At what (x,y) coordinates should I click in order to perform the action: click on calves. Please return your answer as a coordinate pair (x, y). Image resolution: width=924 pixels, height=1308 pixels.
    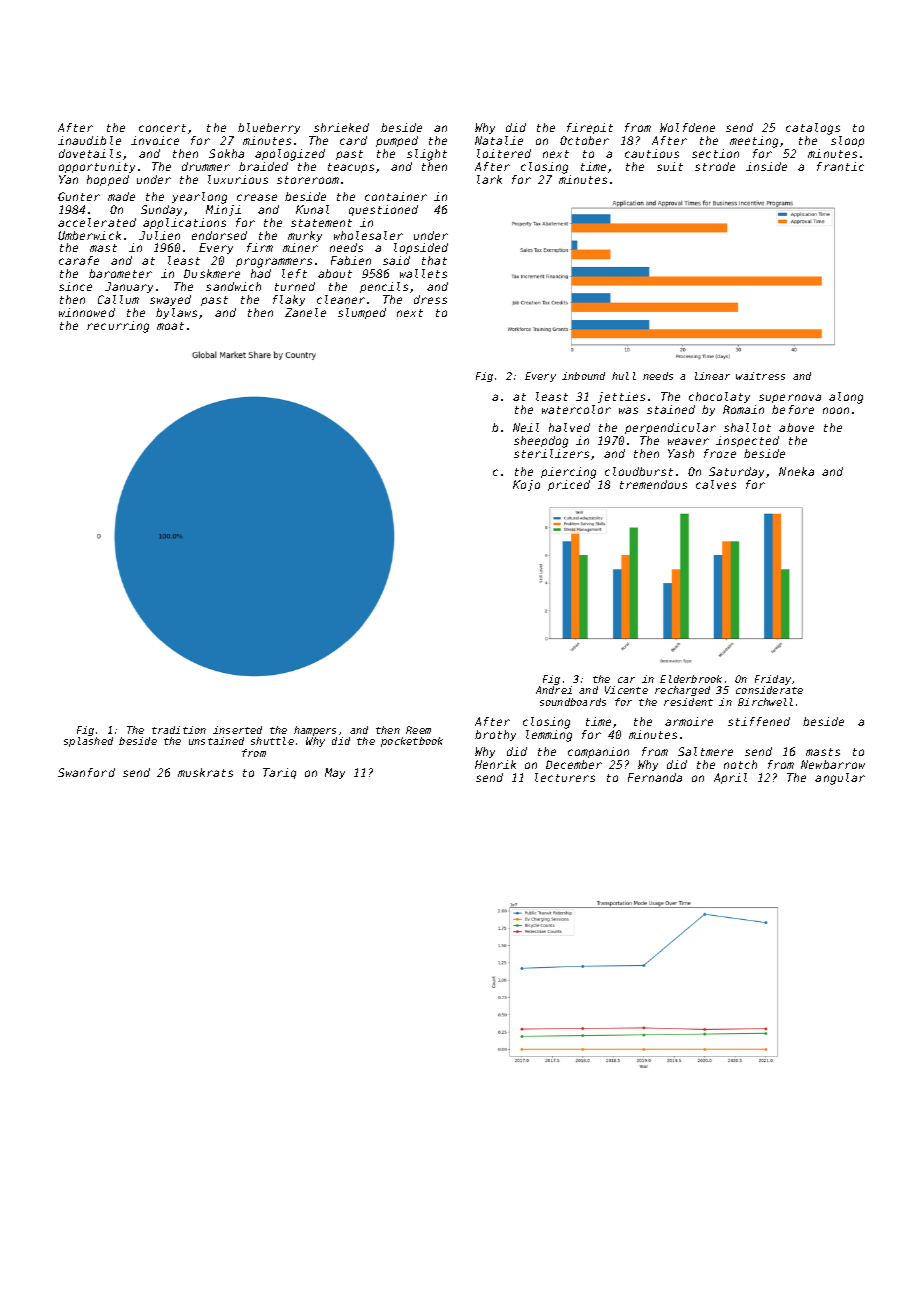
    Looking at the image, I should click on (716, 484).
